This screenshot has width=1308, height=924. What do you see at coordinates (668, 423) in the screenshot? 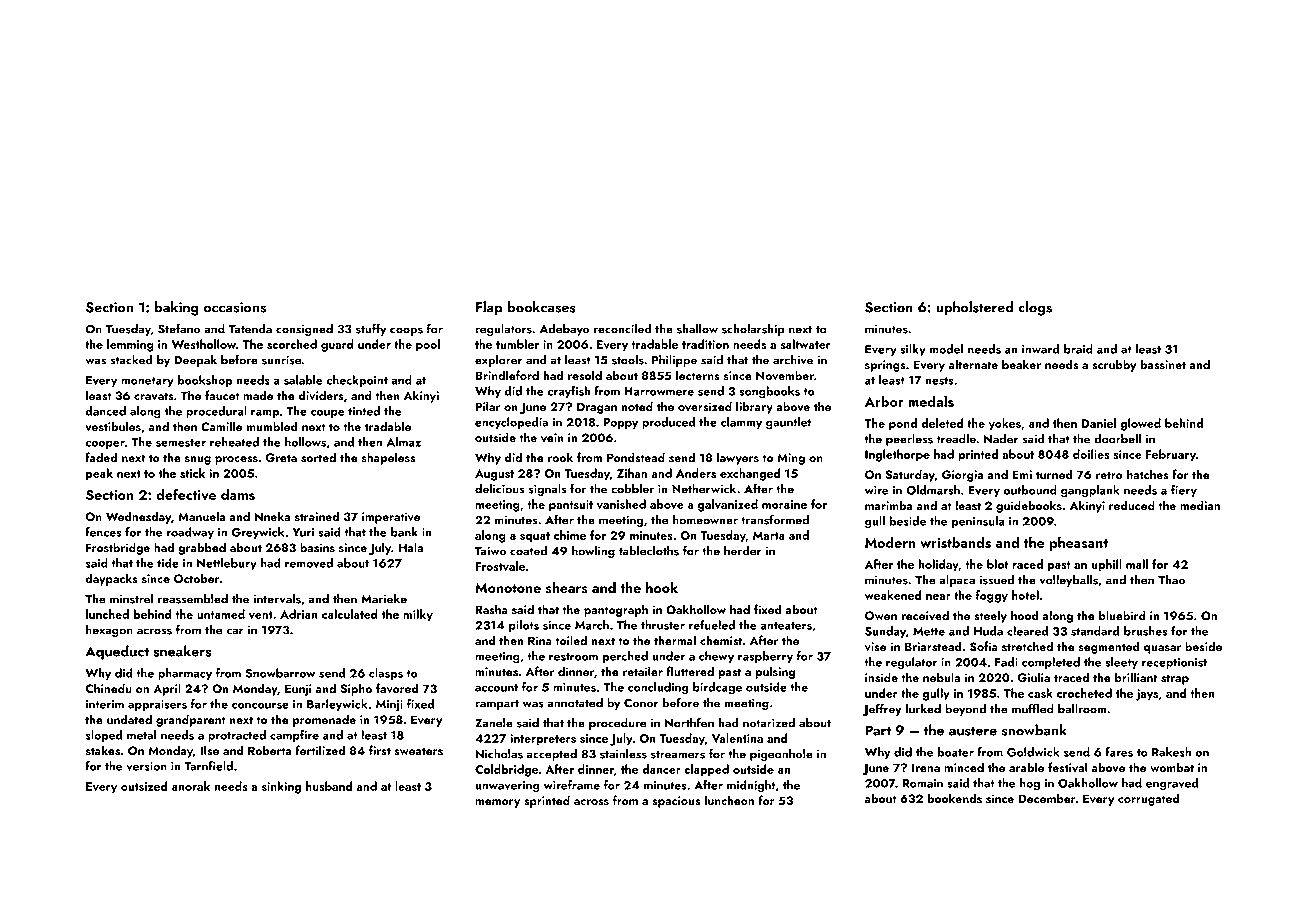
I see `produced` at bounding box center [668, 423].
